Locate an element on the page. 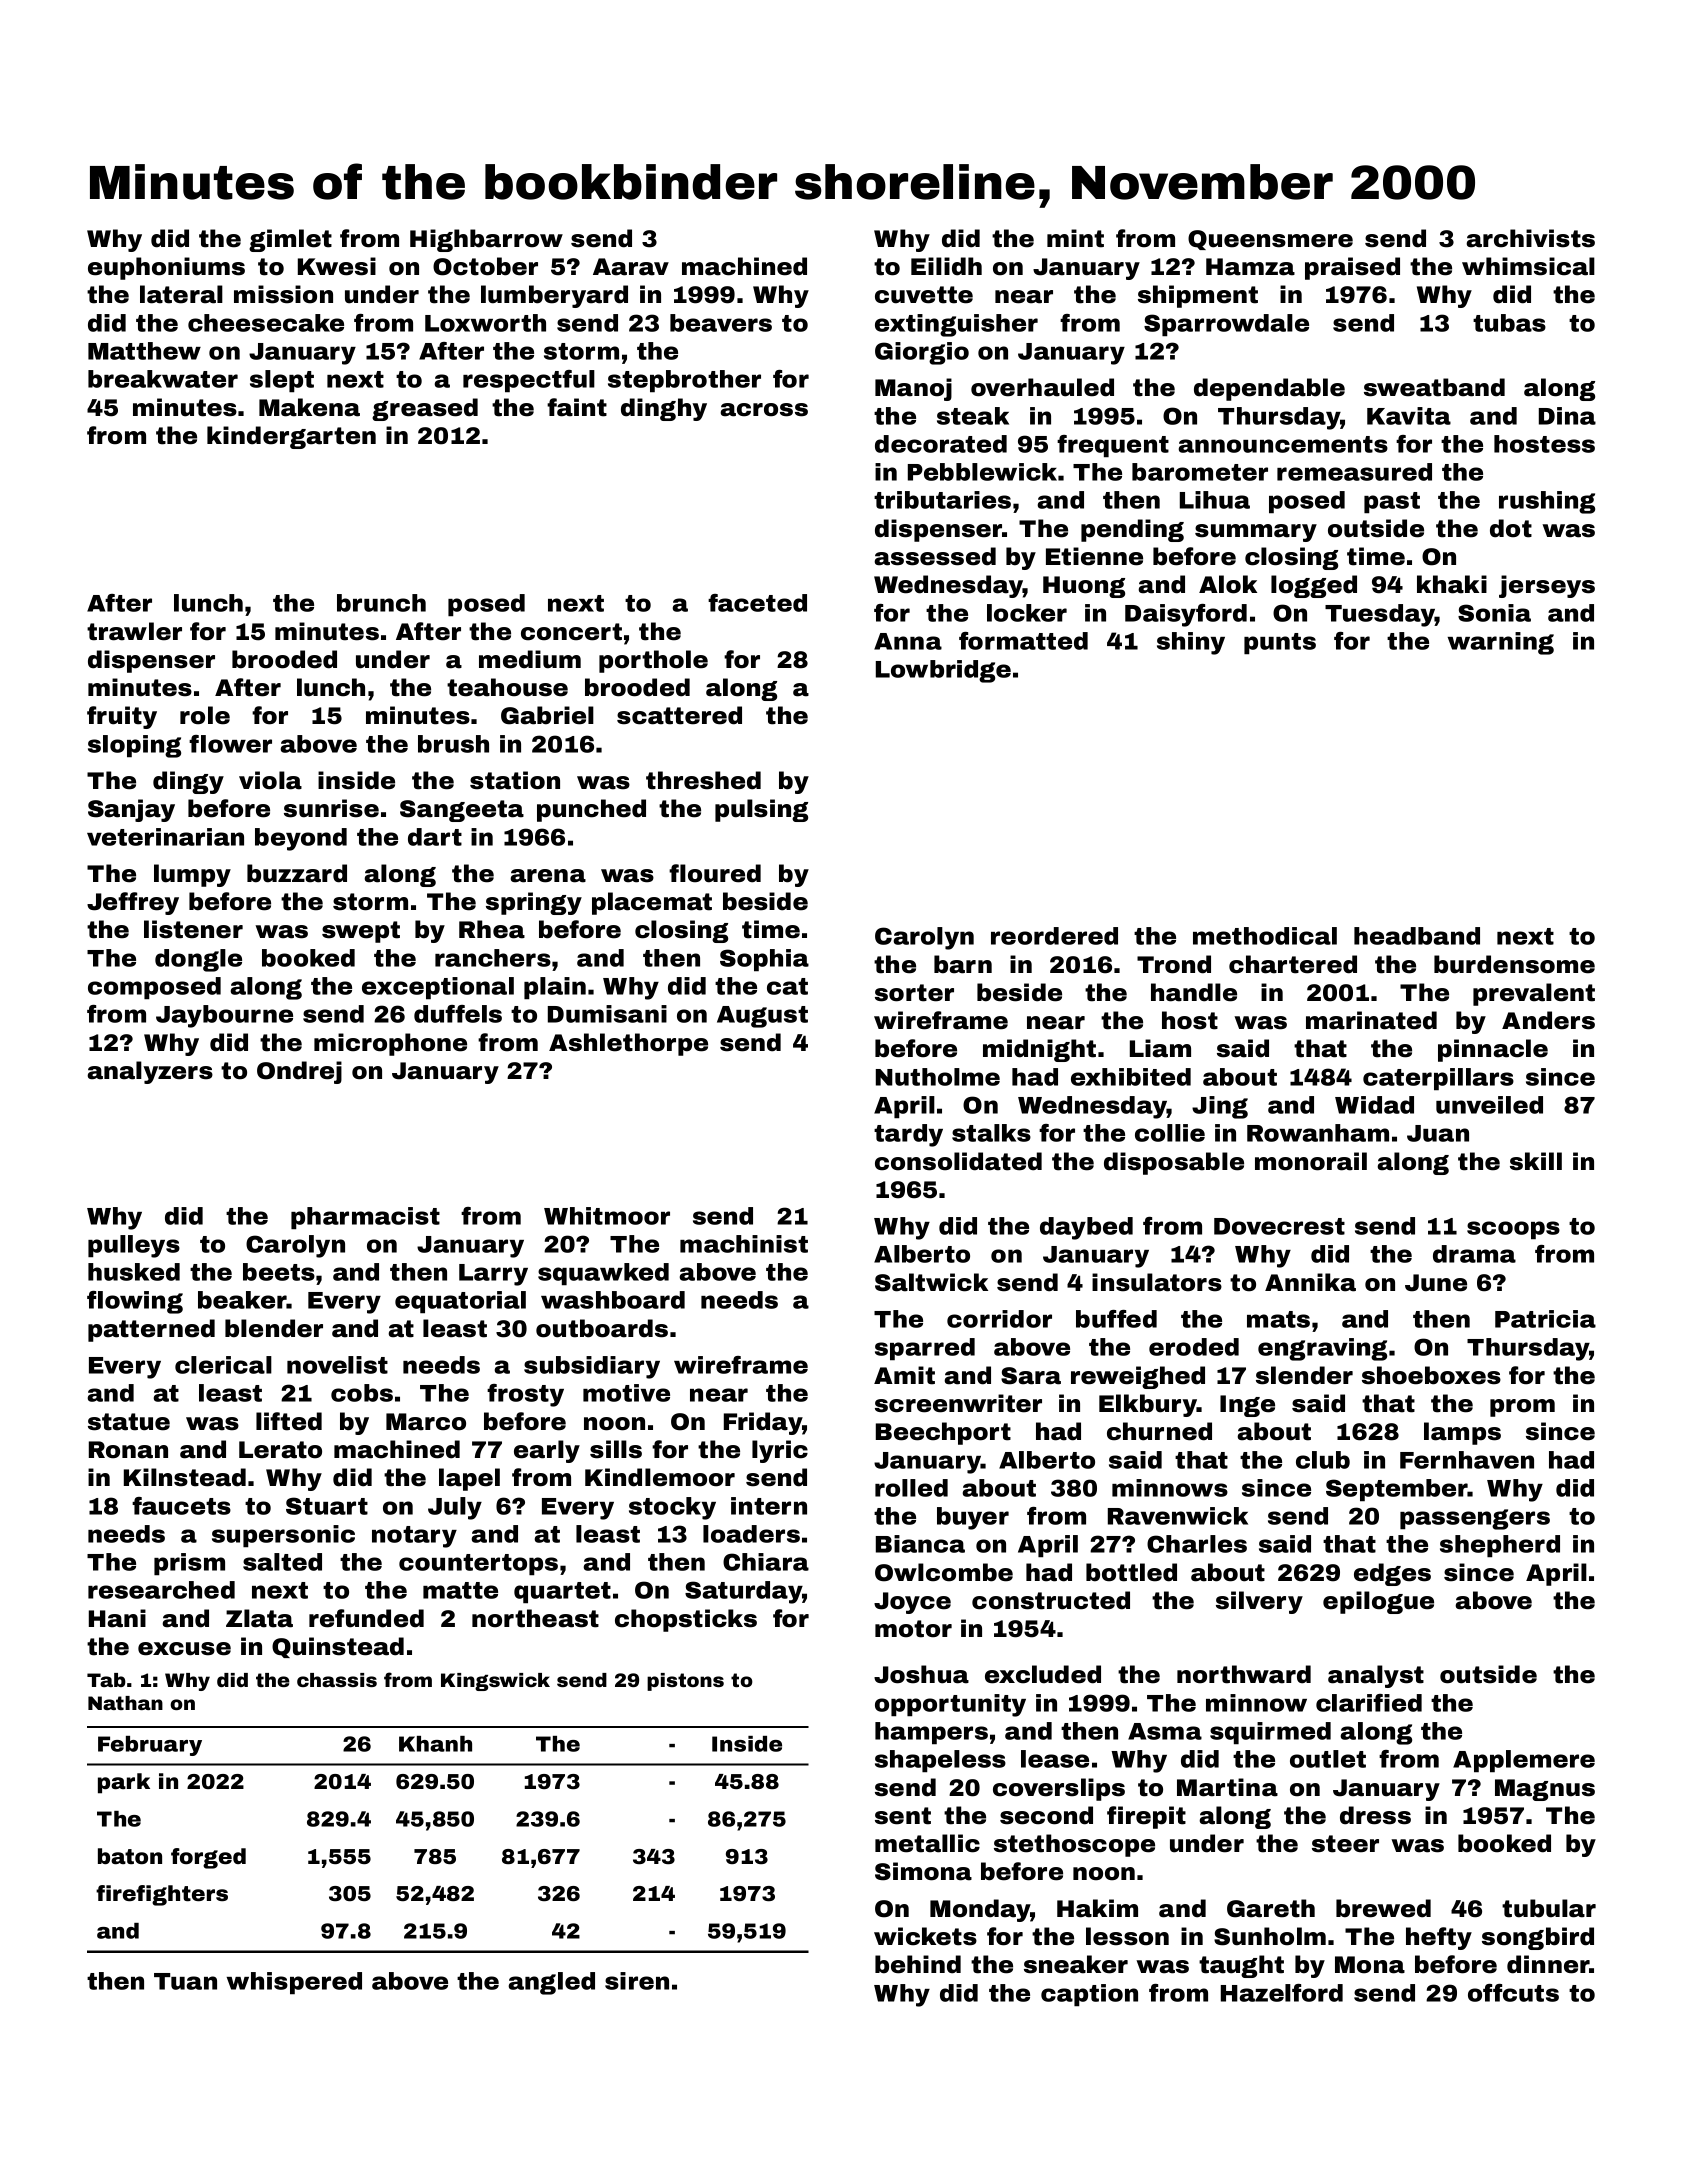  archivists is located at coordinates (1530, 238).
